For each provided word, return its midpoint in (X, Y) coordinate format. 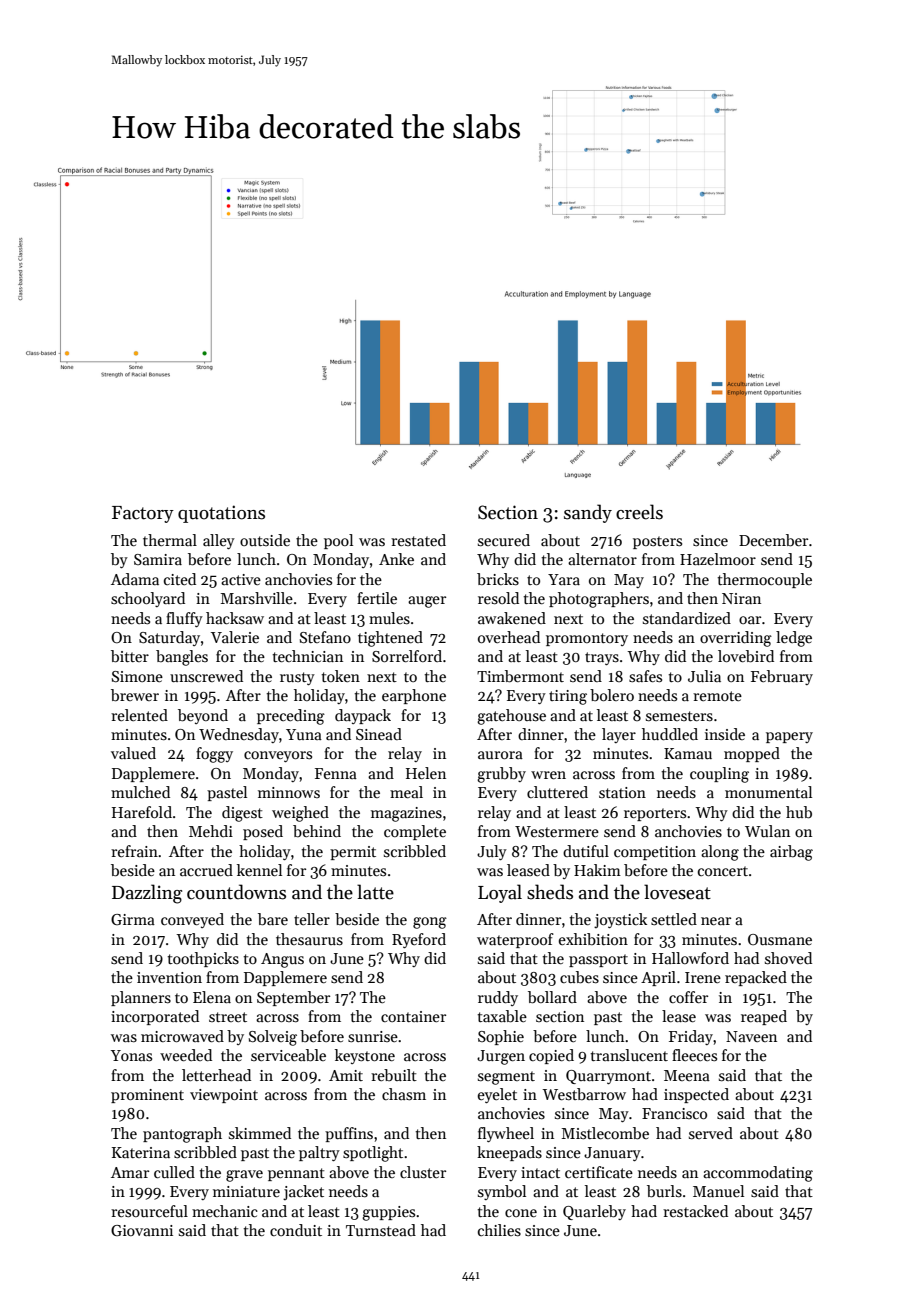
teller (312, 919)
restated (418, 540)
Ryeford (419, 940)
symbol (502, 1192)
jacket (303, 1192)
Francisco (674, 1113)
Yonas (131, 1055)
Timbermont (520, 676)
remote (717, 696)
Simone (137, 676)
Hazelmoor (718, 559)
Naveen (751, 1036)
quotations (221, 514)
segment (506, 1078)
